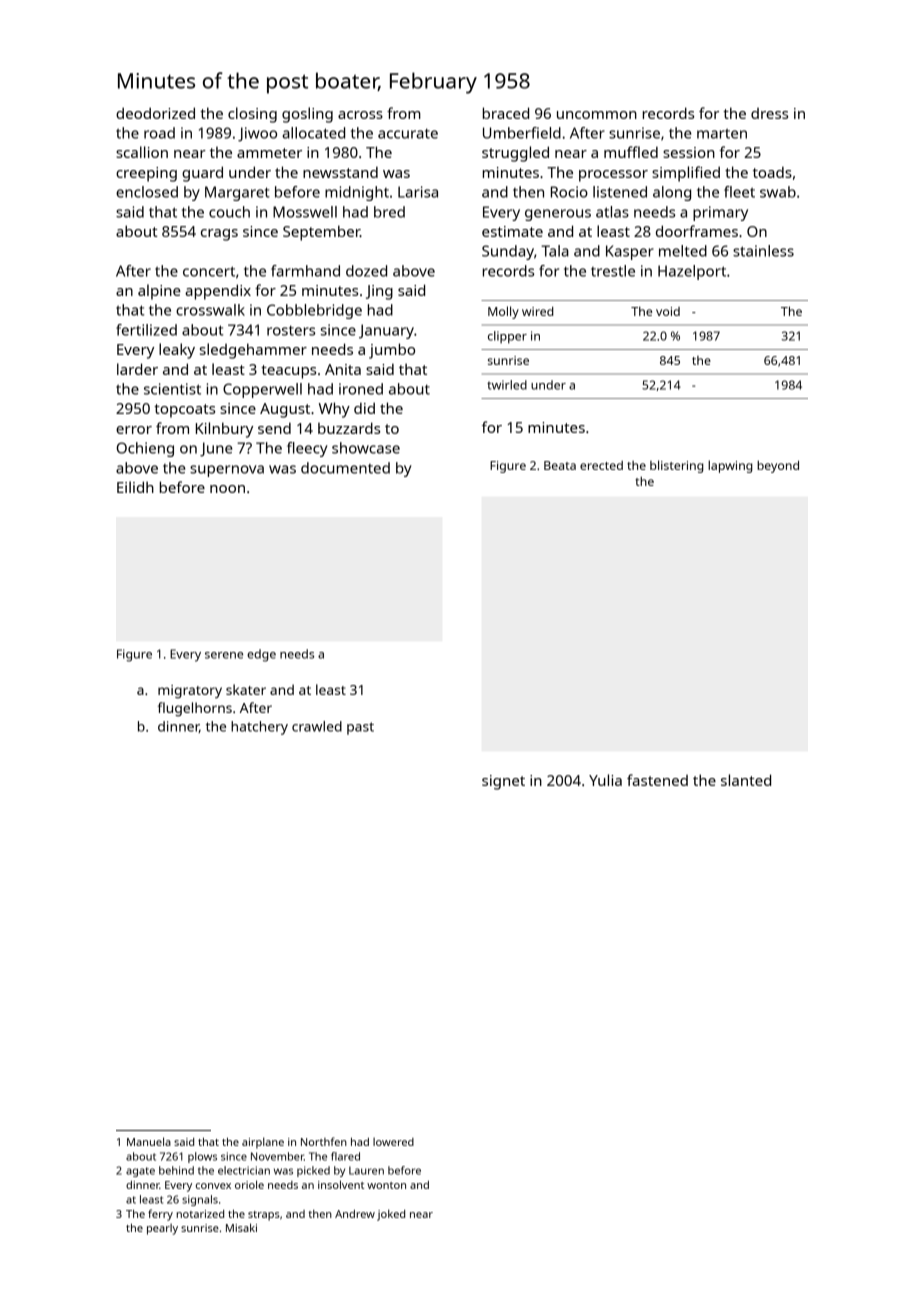 The image size is (924, 1308). I want to click on slanted, so click(746, 780).
